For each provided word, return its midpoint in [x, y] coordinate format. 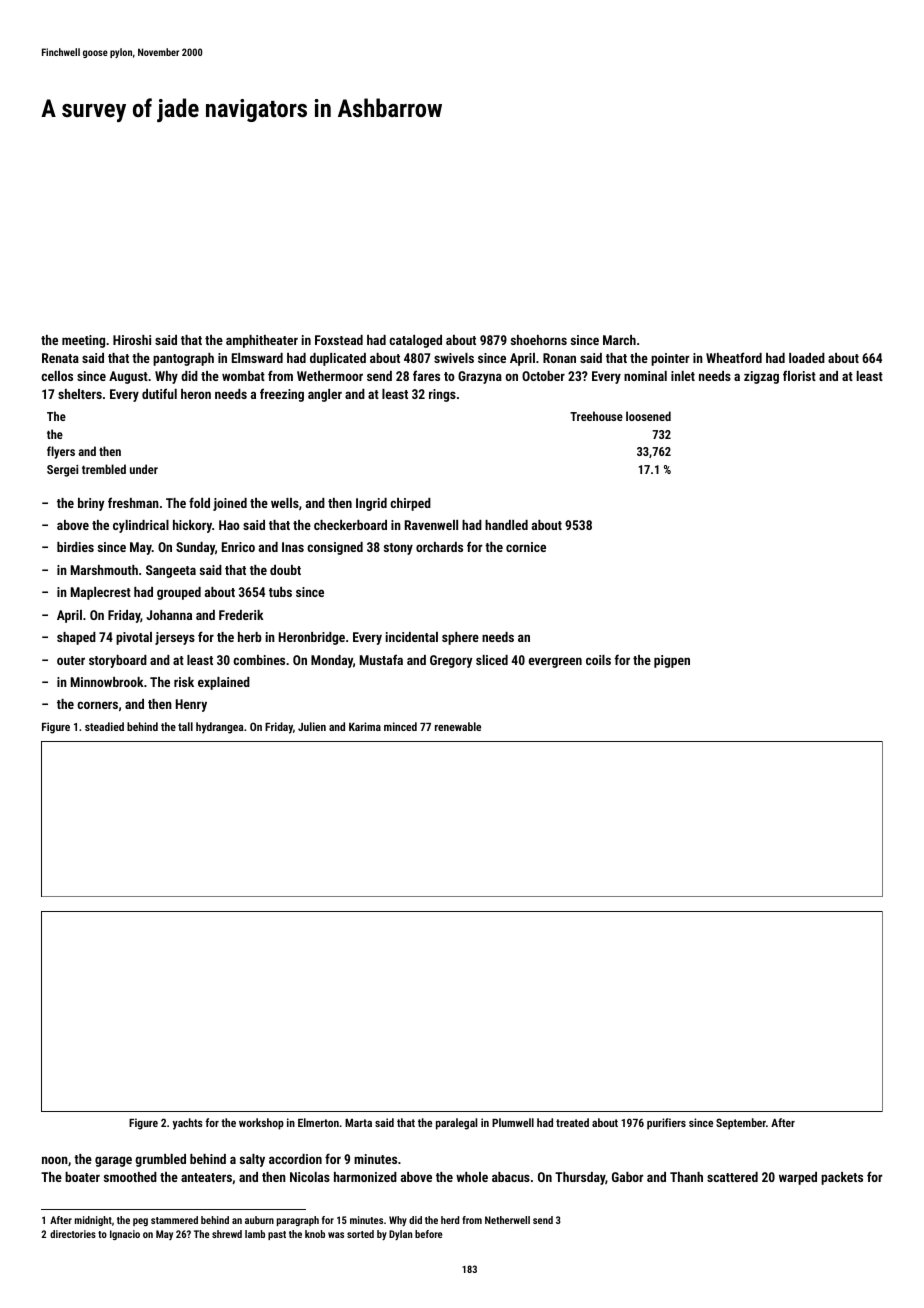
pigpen [672, 661]
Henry [191, 705]
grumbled [160, 1160]
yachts [188, 1124]
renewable [458, 726]
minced [400, 726]
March [619, 340]
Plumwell [513, 1122]
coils [598, 660]
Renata [60, 358]
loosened [648, 416]
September [741, 1124]
